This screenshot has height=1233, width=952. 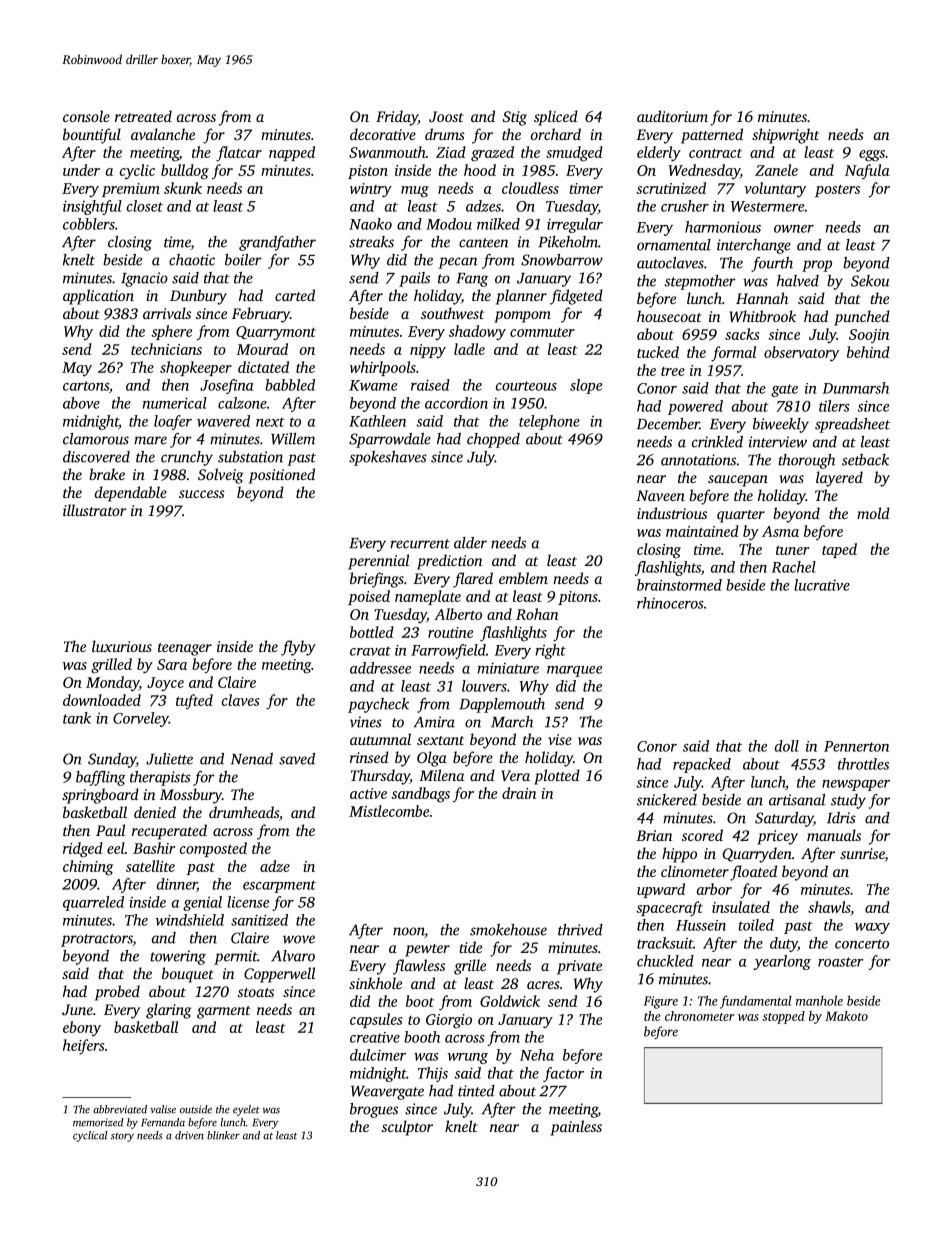 I want to click on alder, so click(x=470, y=543).
